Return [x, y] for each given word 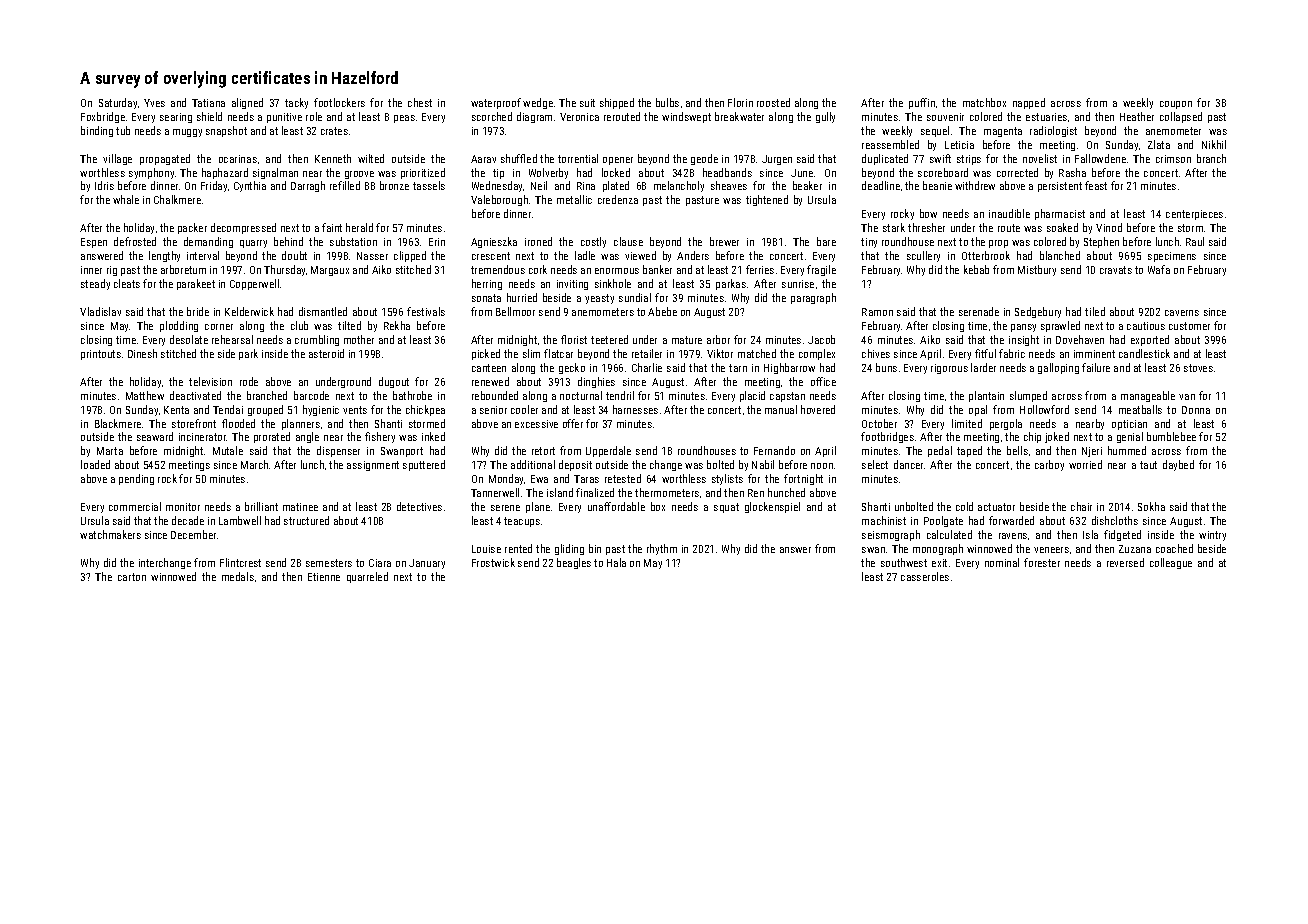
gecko [572, 368]
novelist [1040, 158]
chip [1032, 437]
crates [334, 131]
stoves [1198, 368]
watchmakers [110, 534]
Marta [110, 451]
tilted [349, 325]
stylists [727, 479]
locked [616, 172]
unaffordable [616, 506]
